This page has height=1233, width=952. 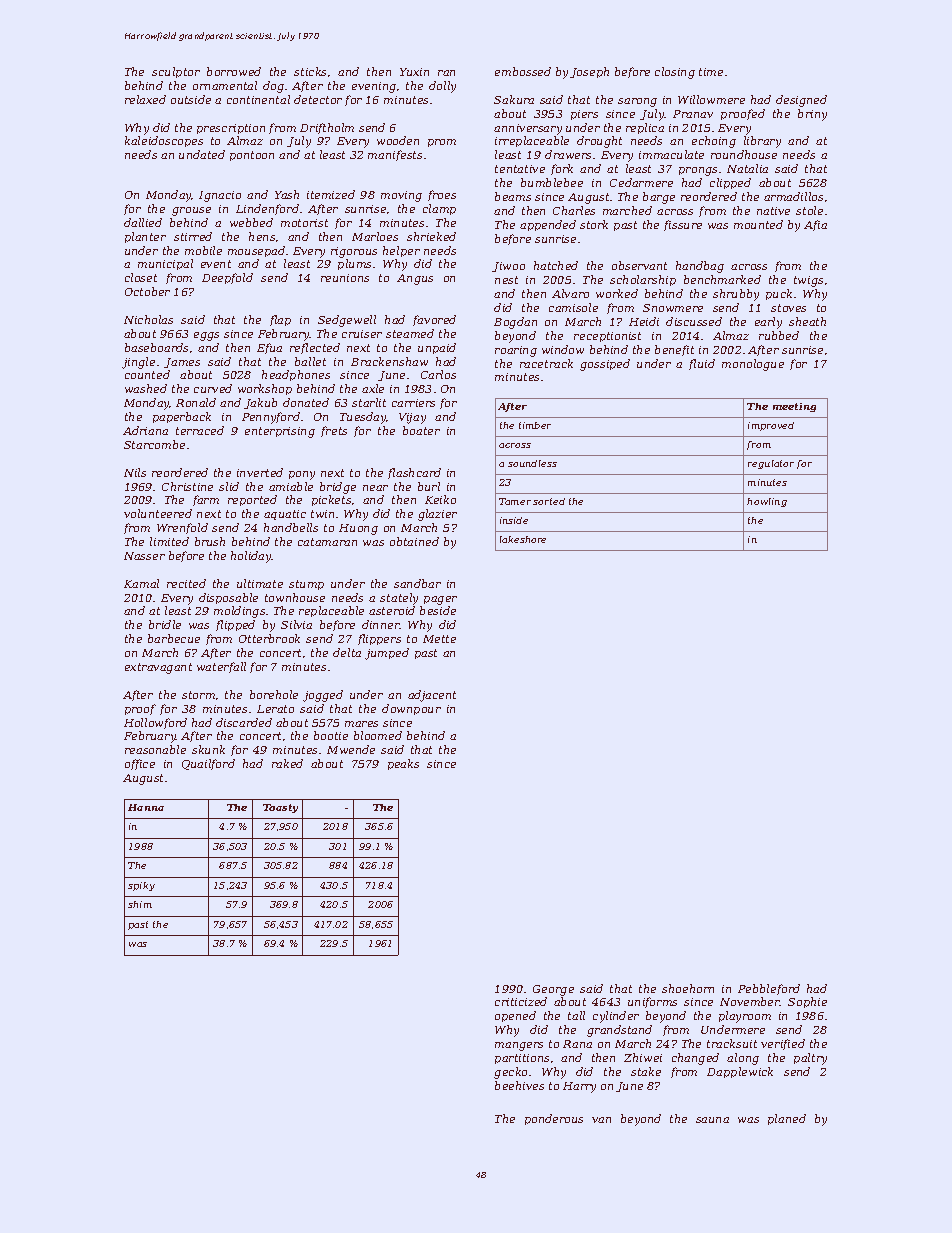 I want to click on regulator, so click(x=771, y=464).
